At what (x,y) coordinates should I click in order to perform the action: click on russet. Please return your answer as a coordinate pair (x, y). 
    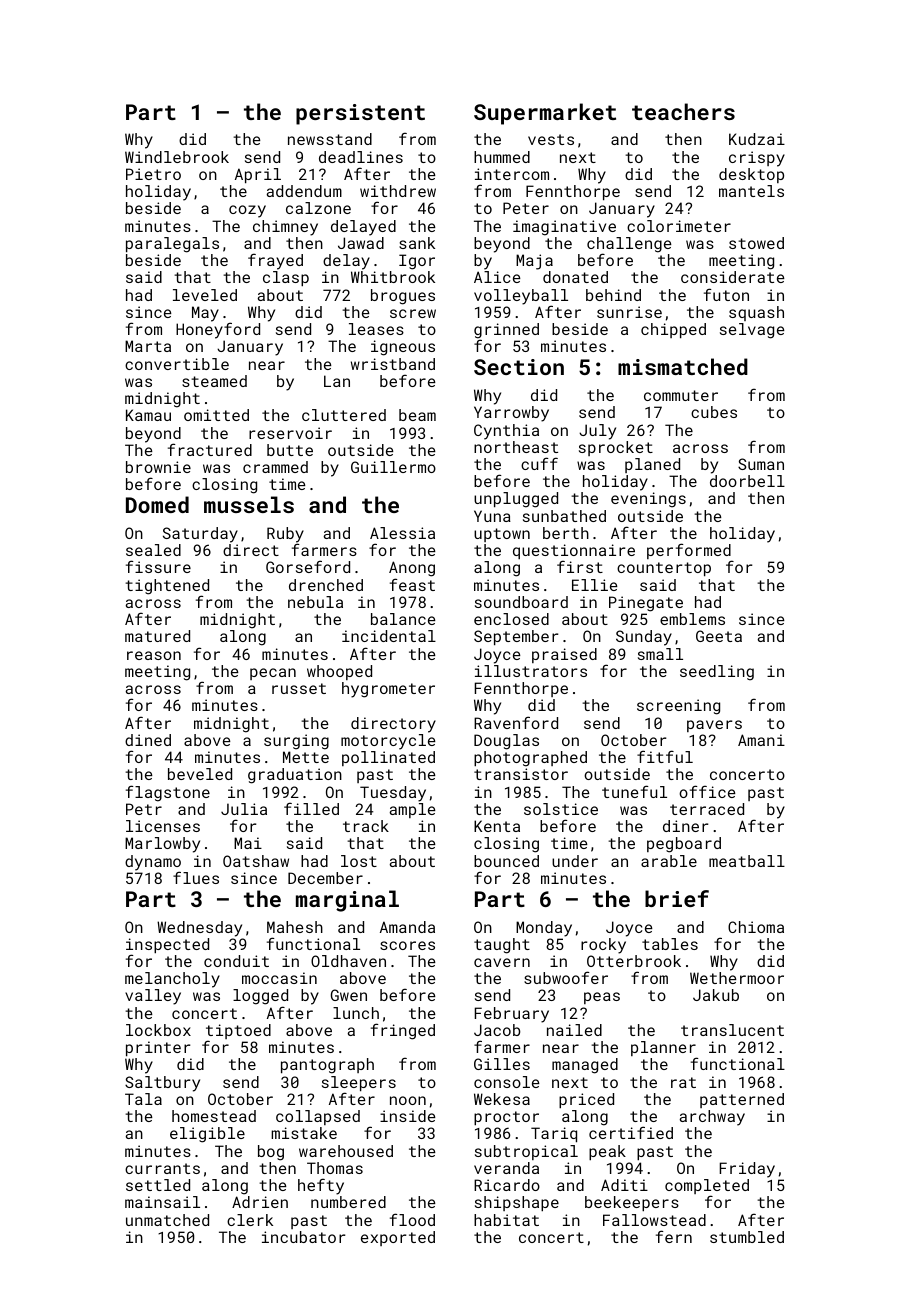
    Looking at the image, I should click on (299, 688).
